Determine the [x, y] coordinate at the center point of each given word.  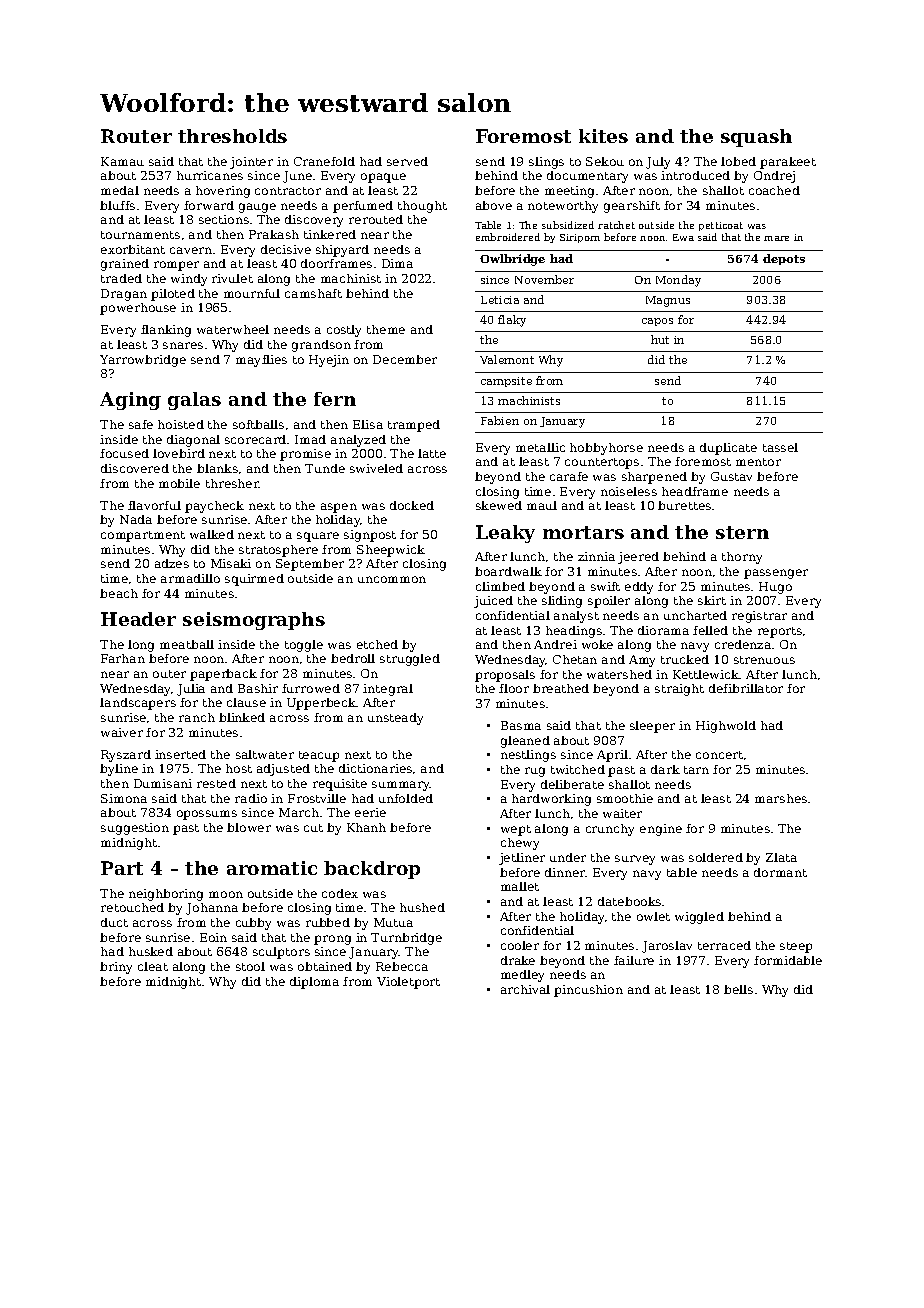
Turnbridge [406, 939]
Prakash [274, 234]
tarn [696, 770]
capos [657, 322]
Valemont [507, 359]
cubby [253, 924]
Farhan [123, 658]
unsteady [395, 719]
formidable [788, 960]
